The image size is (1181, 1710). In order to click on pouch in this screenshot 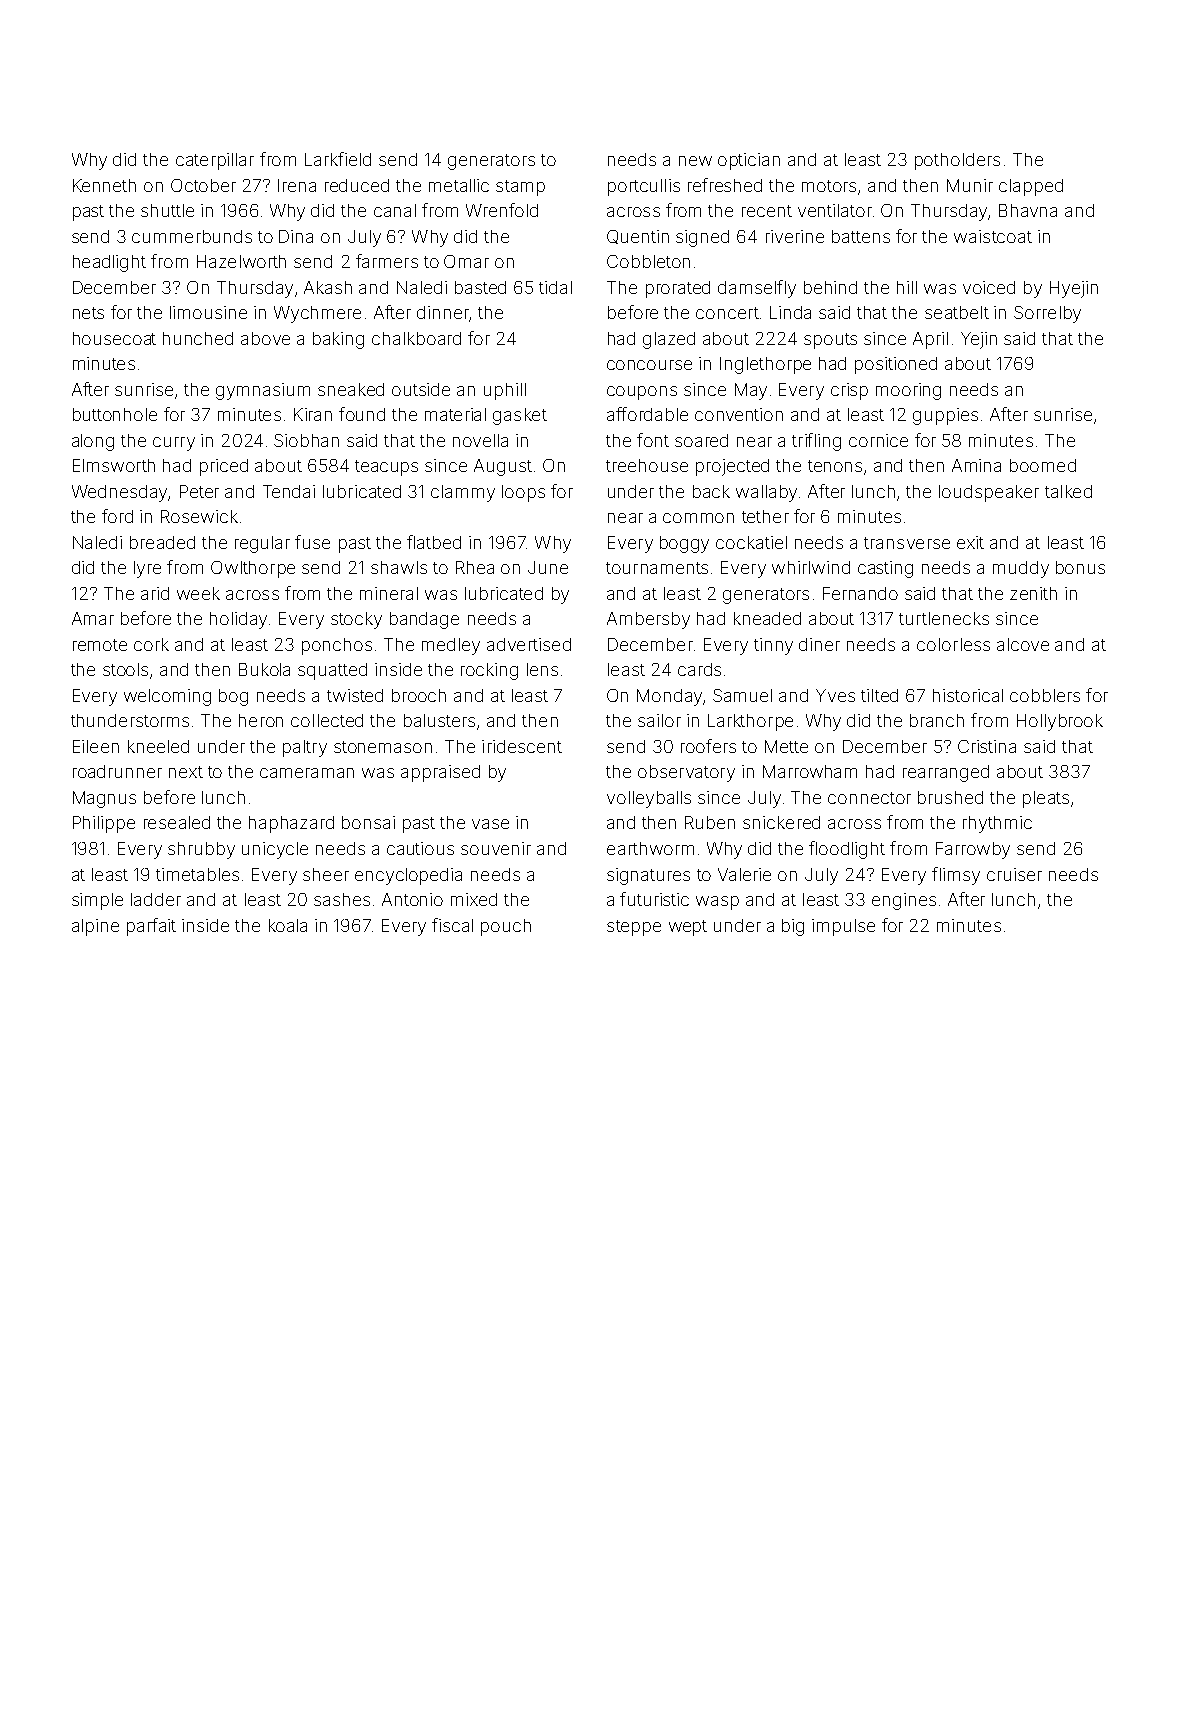, I will do `click(506, 927)`.
